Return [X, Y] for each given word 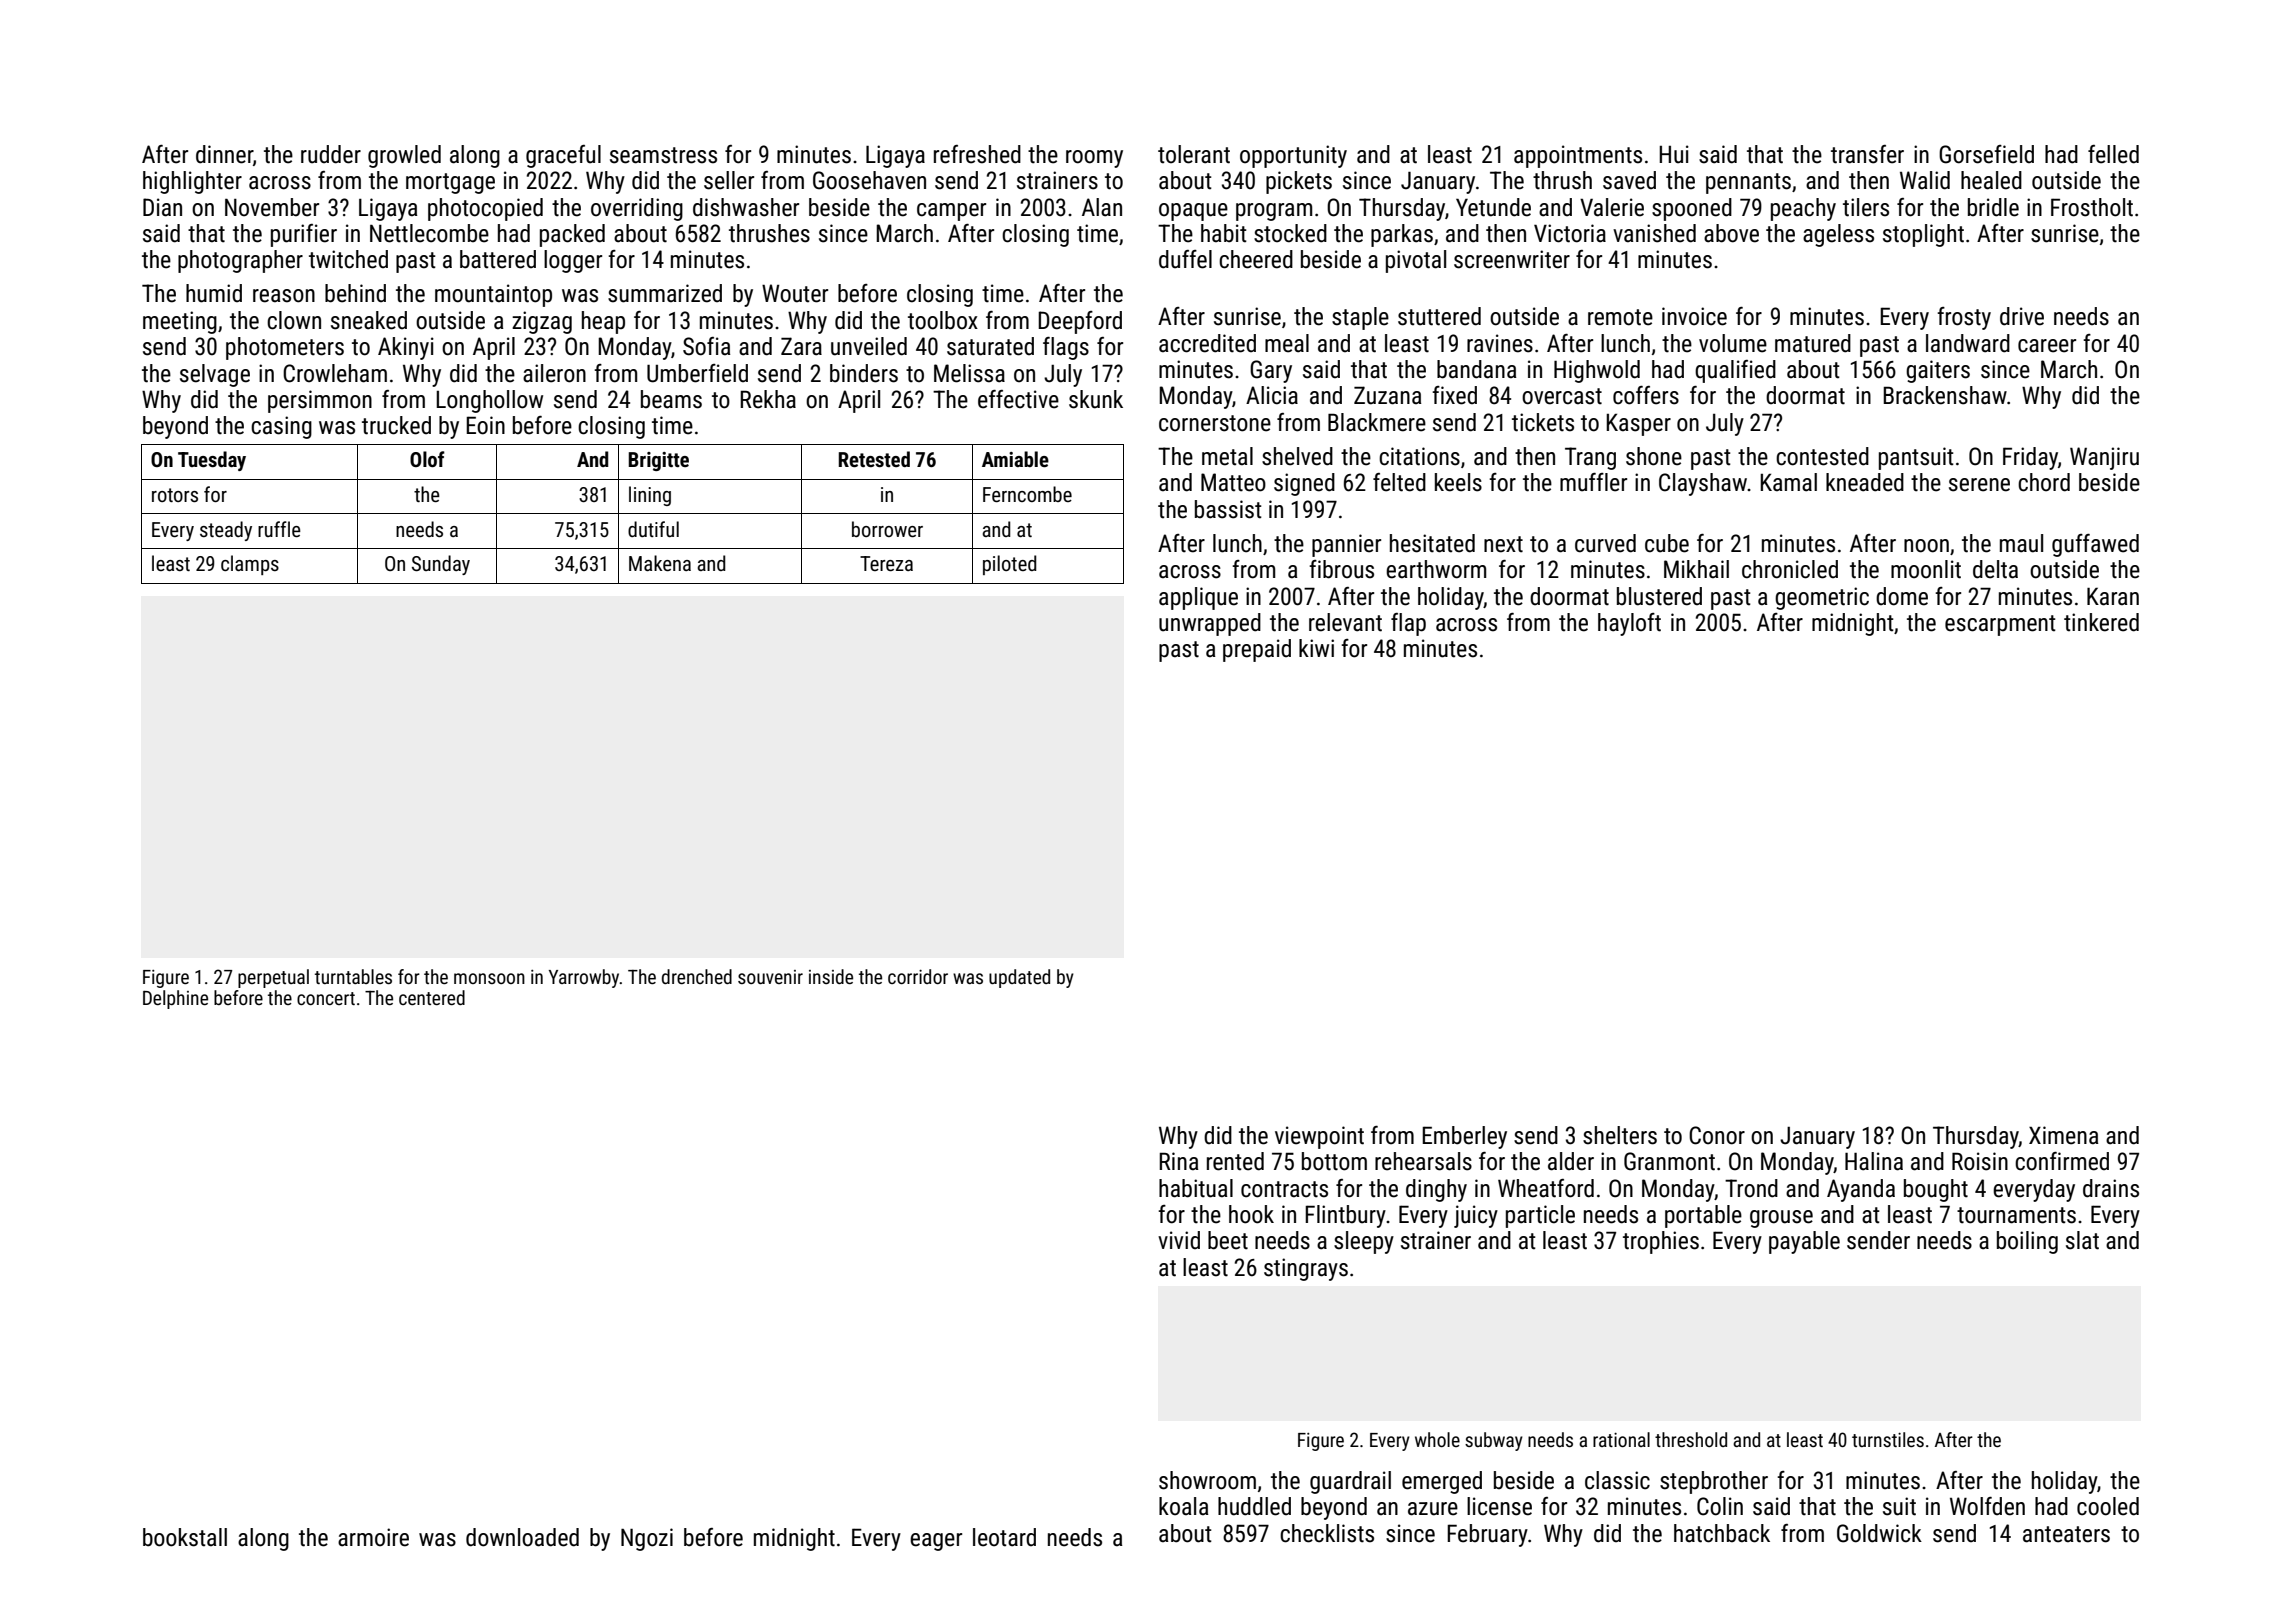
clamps [250, 565]
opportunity [1293, 156]
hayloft [1629, 624]
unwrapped [1210, 624]
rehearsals [1423, 1161]
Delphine [175, 999]
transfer [1867, 154]
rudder [331, 154]
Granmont [1669, 1161]
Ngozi [647, 1539]
